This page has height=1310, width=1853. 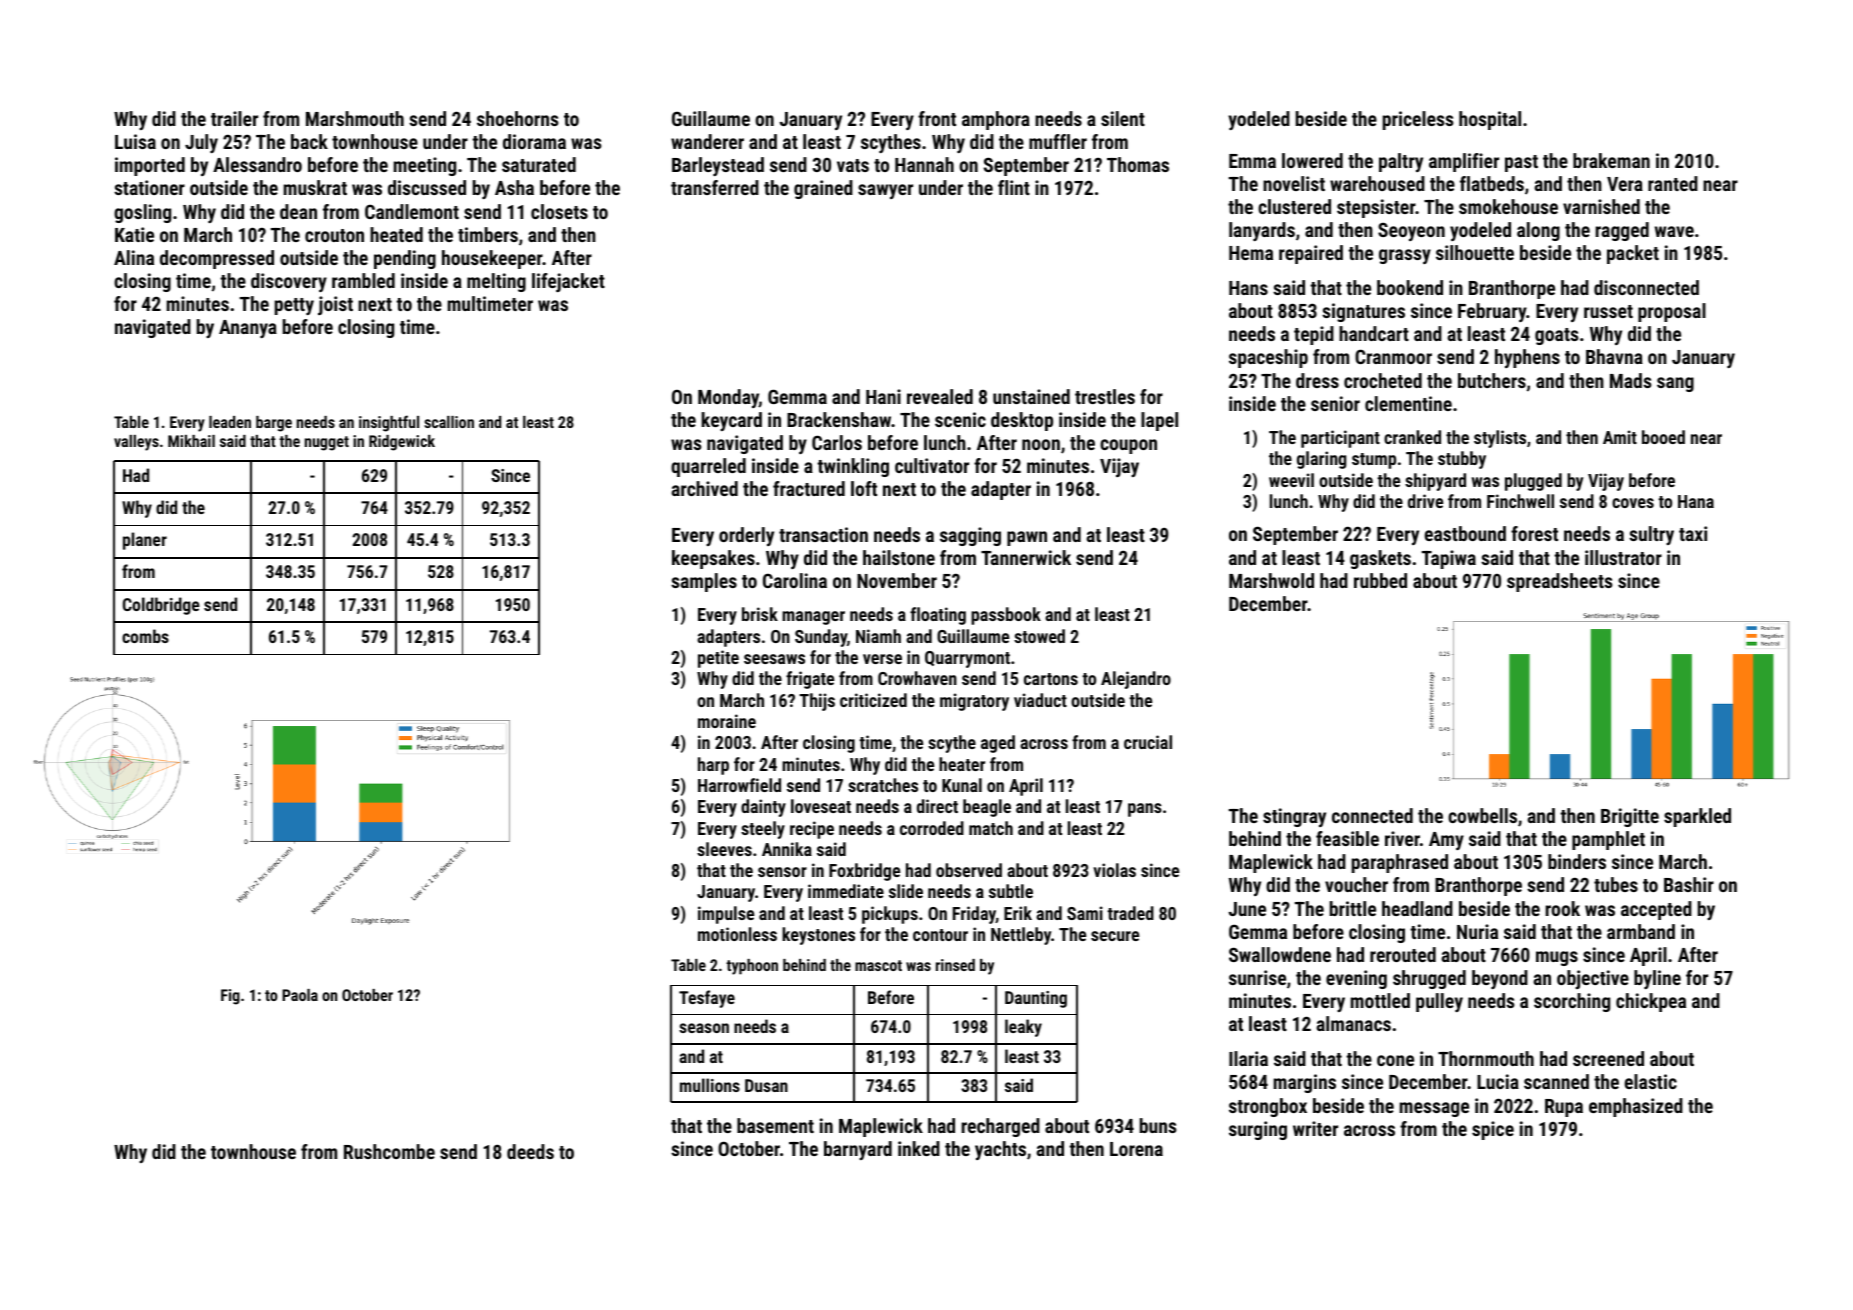 What do you see at coordinates (705, 488) in the page?
I see `archived` at bounding box center [705, 488].
